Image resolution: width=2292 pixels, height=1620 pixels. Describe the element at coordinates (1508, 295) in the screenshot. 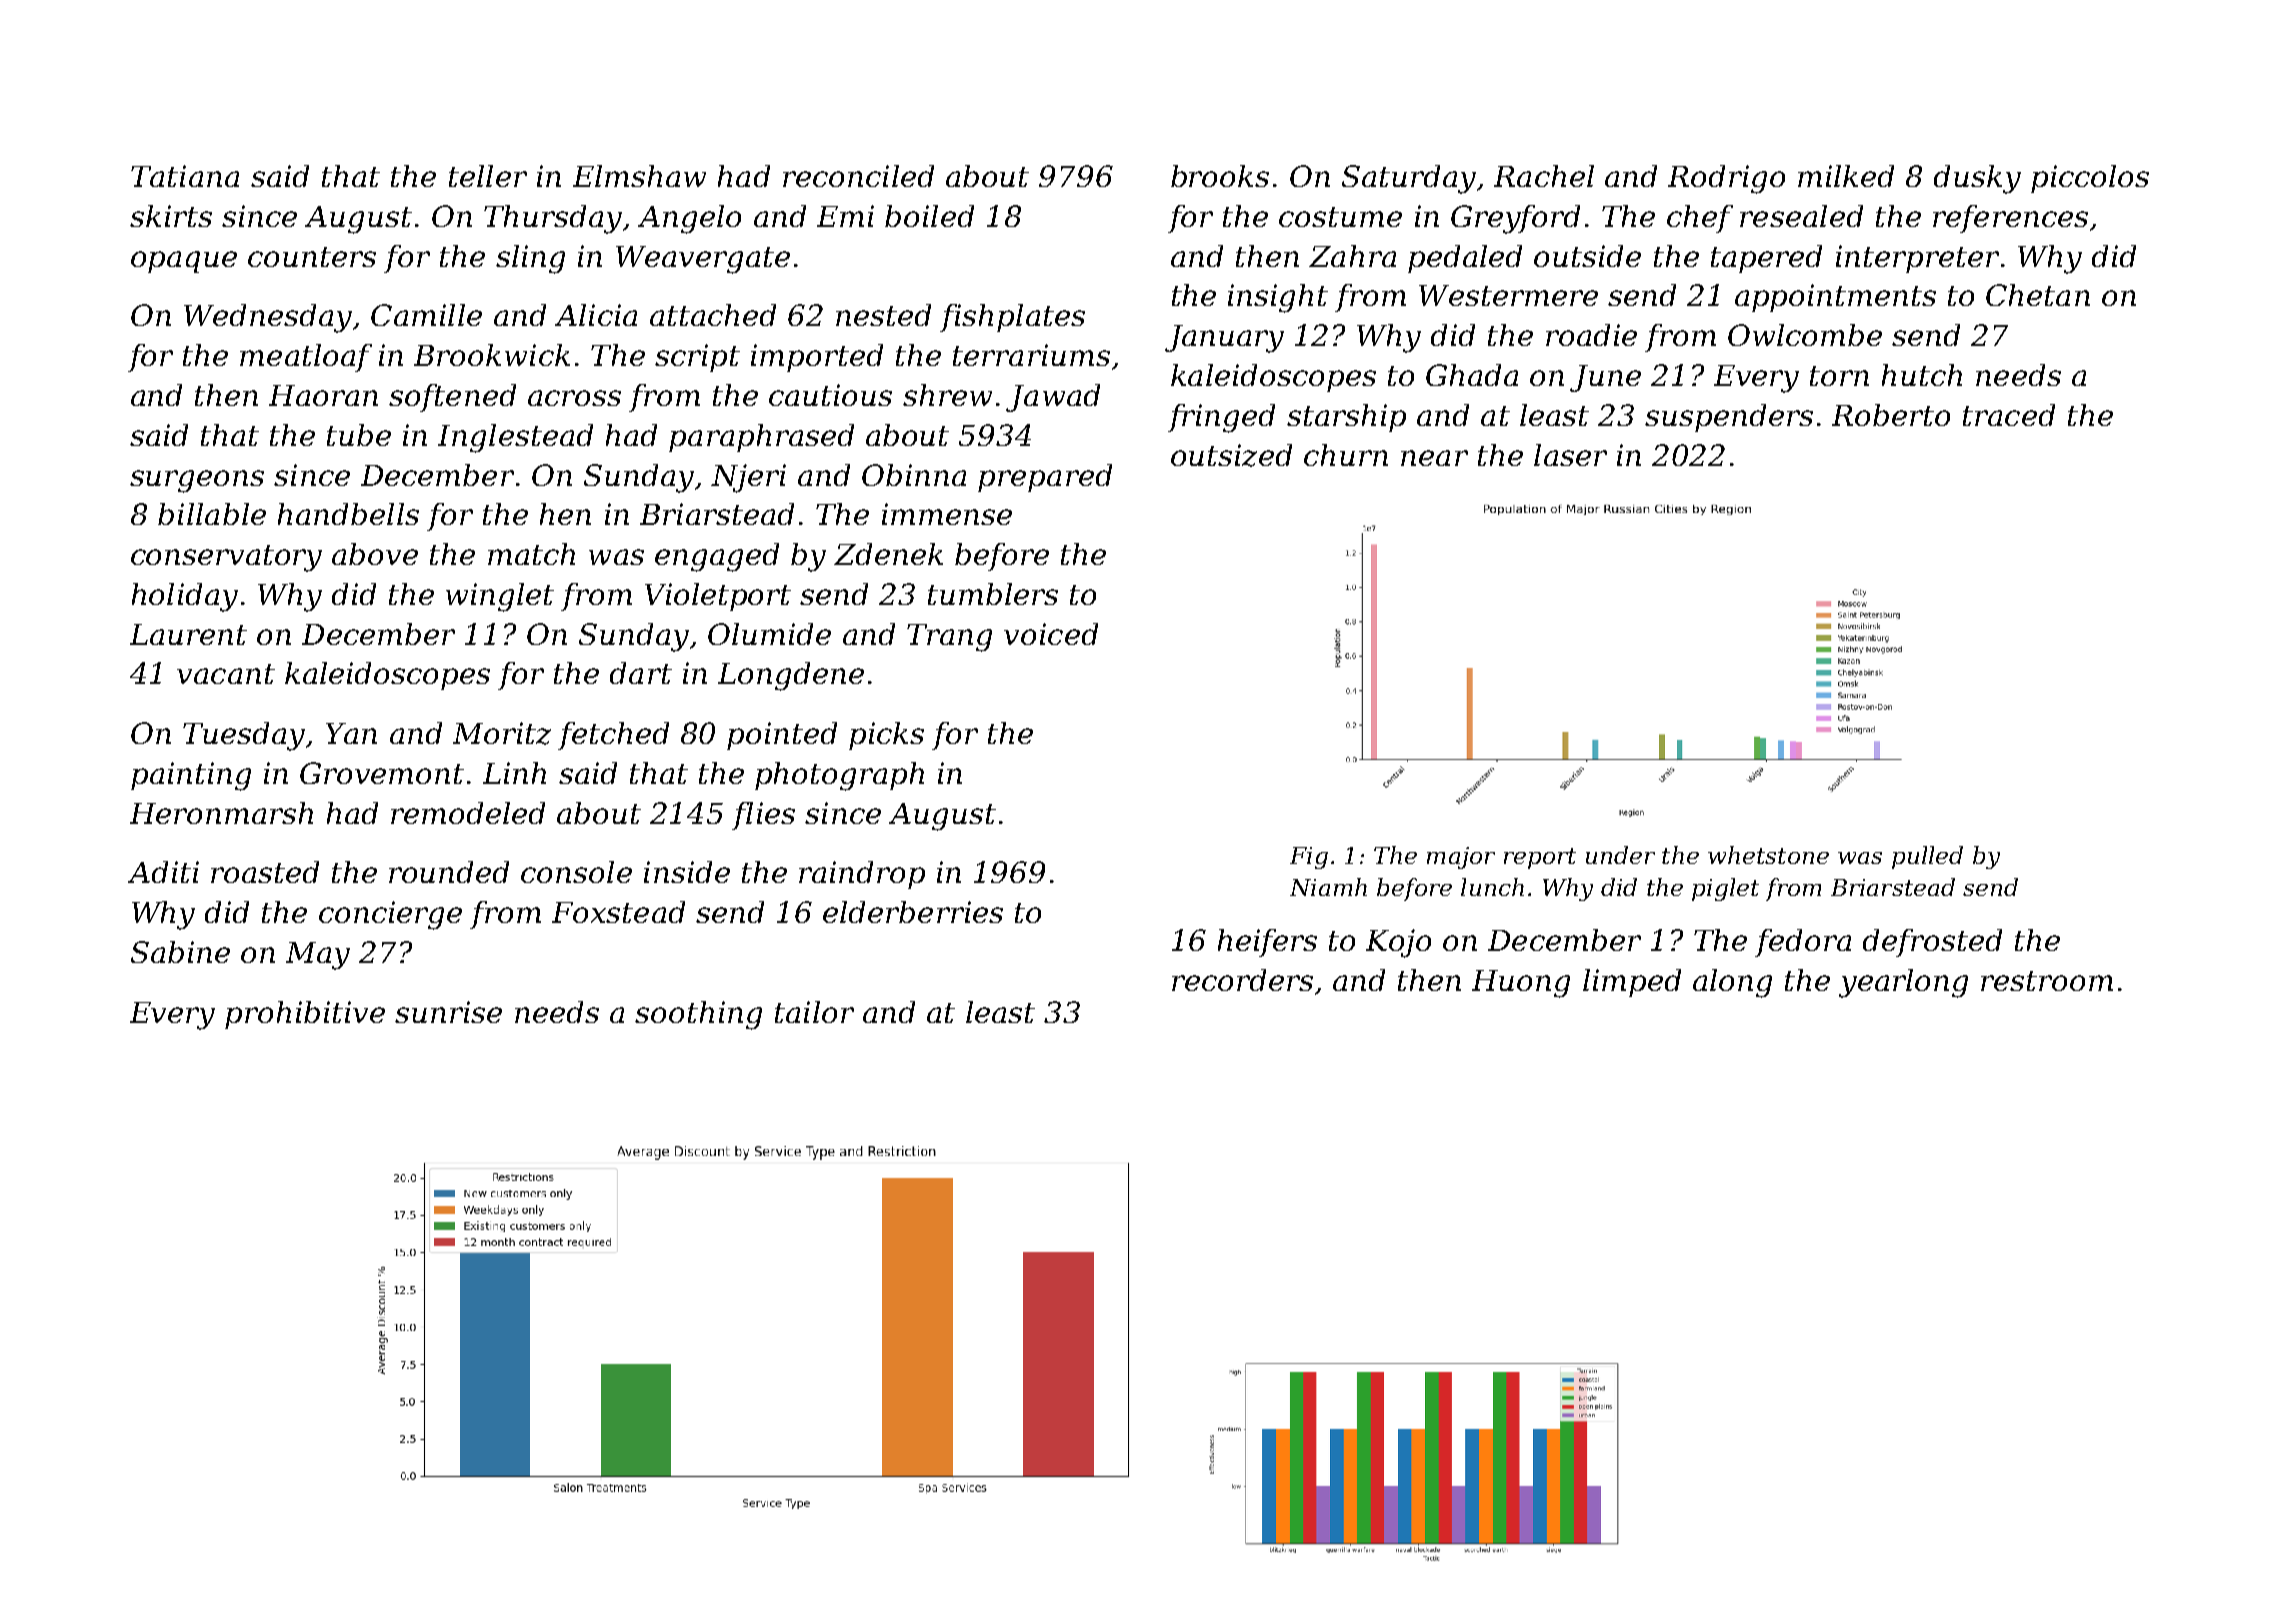

I see `Westermere` at that location.
